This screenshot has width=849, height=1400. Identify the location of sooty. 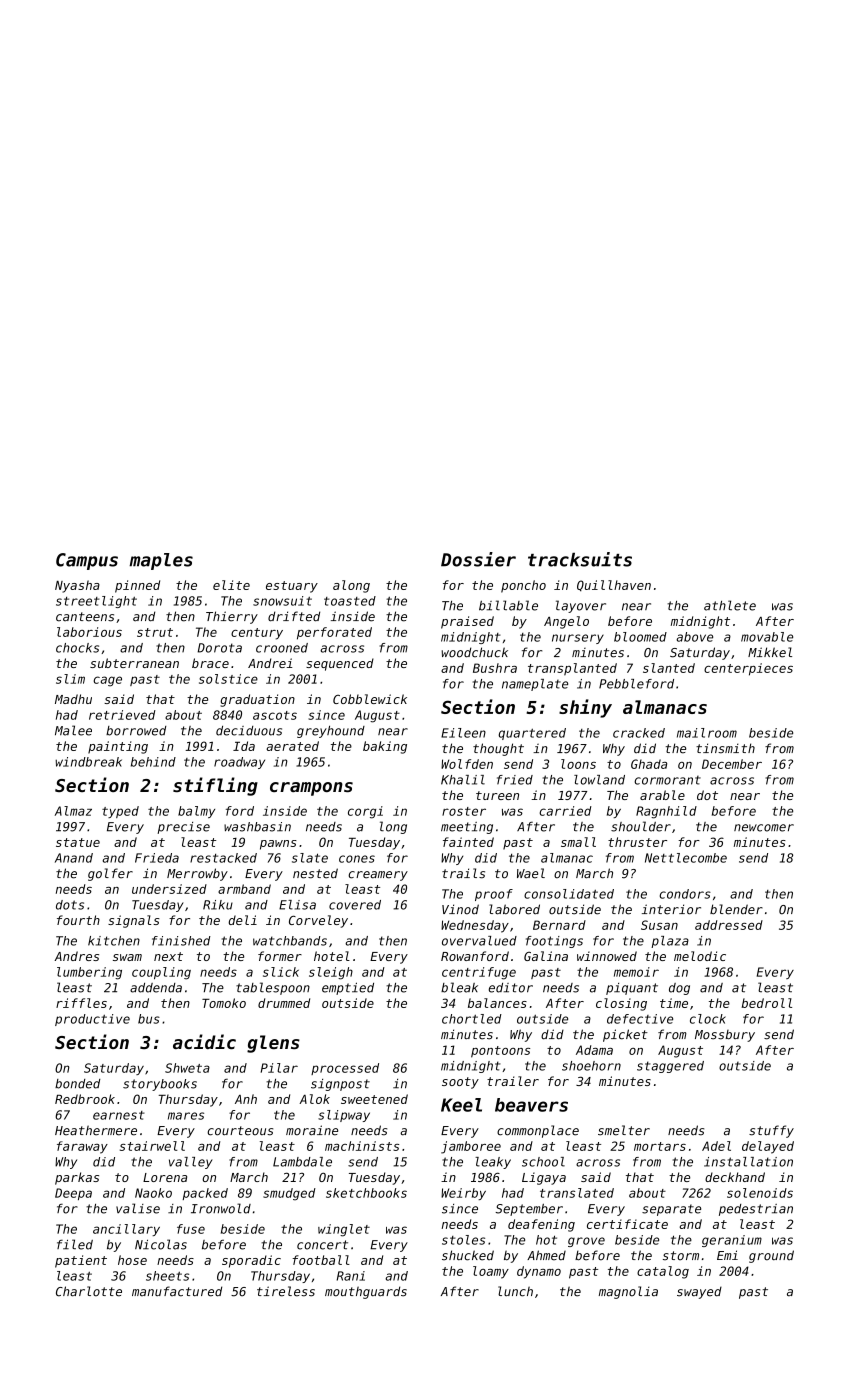
(460, 1083).
